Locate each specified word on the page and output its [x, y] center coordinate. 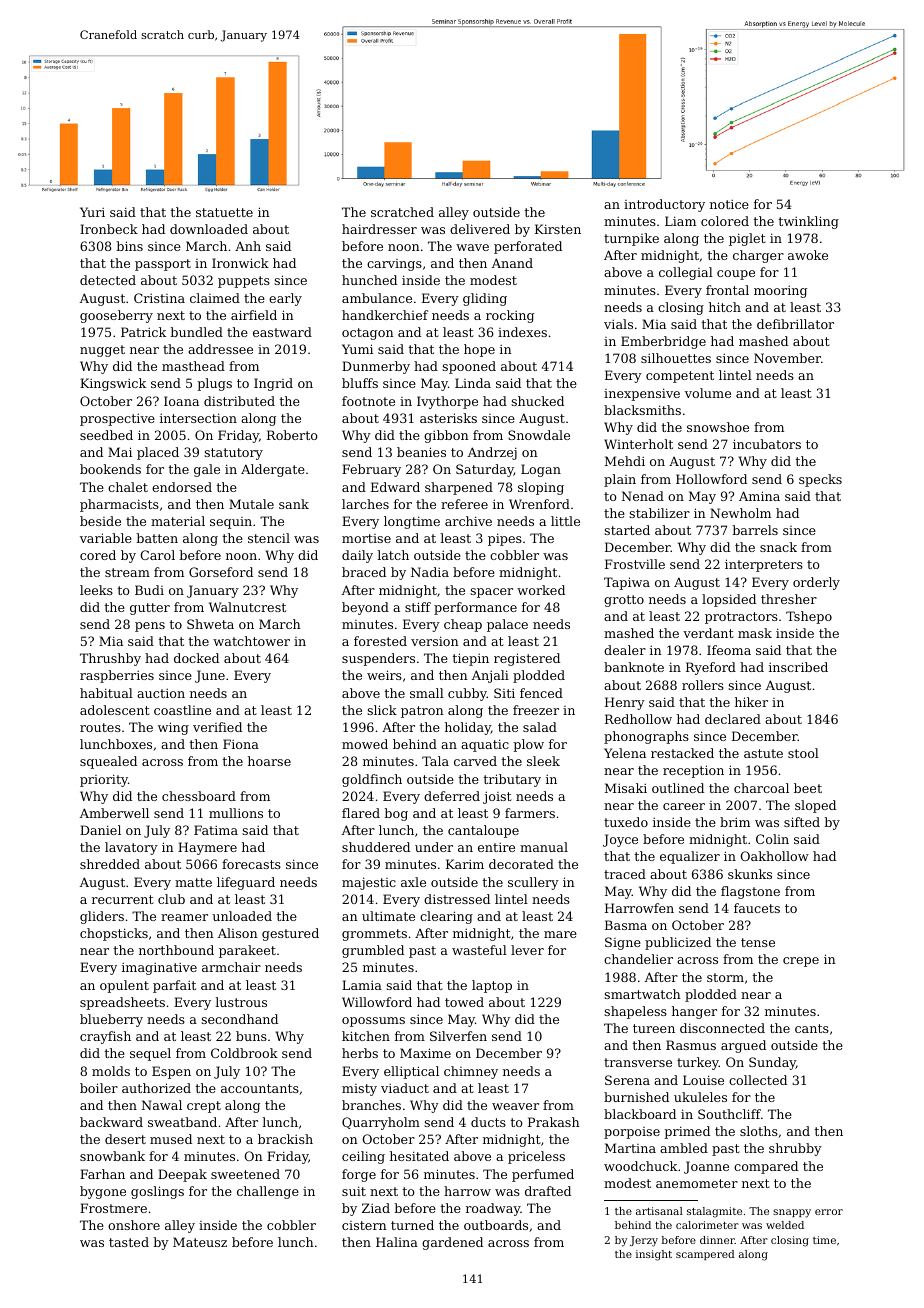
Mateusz [200, 1242]
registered [527, 659]
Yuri [92, 212]
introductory [664, 205]
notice [729, 204]
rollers [703, 685]
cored [98, 555]
